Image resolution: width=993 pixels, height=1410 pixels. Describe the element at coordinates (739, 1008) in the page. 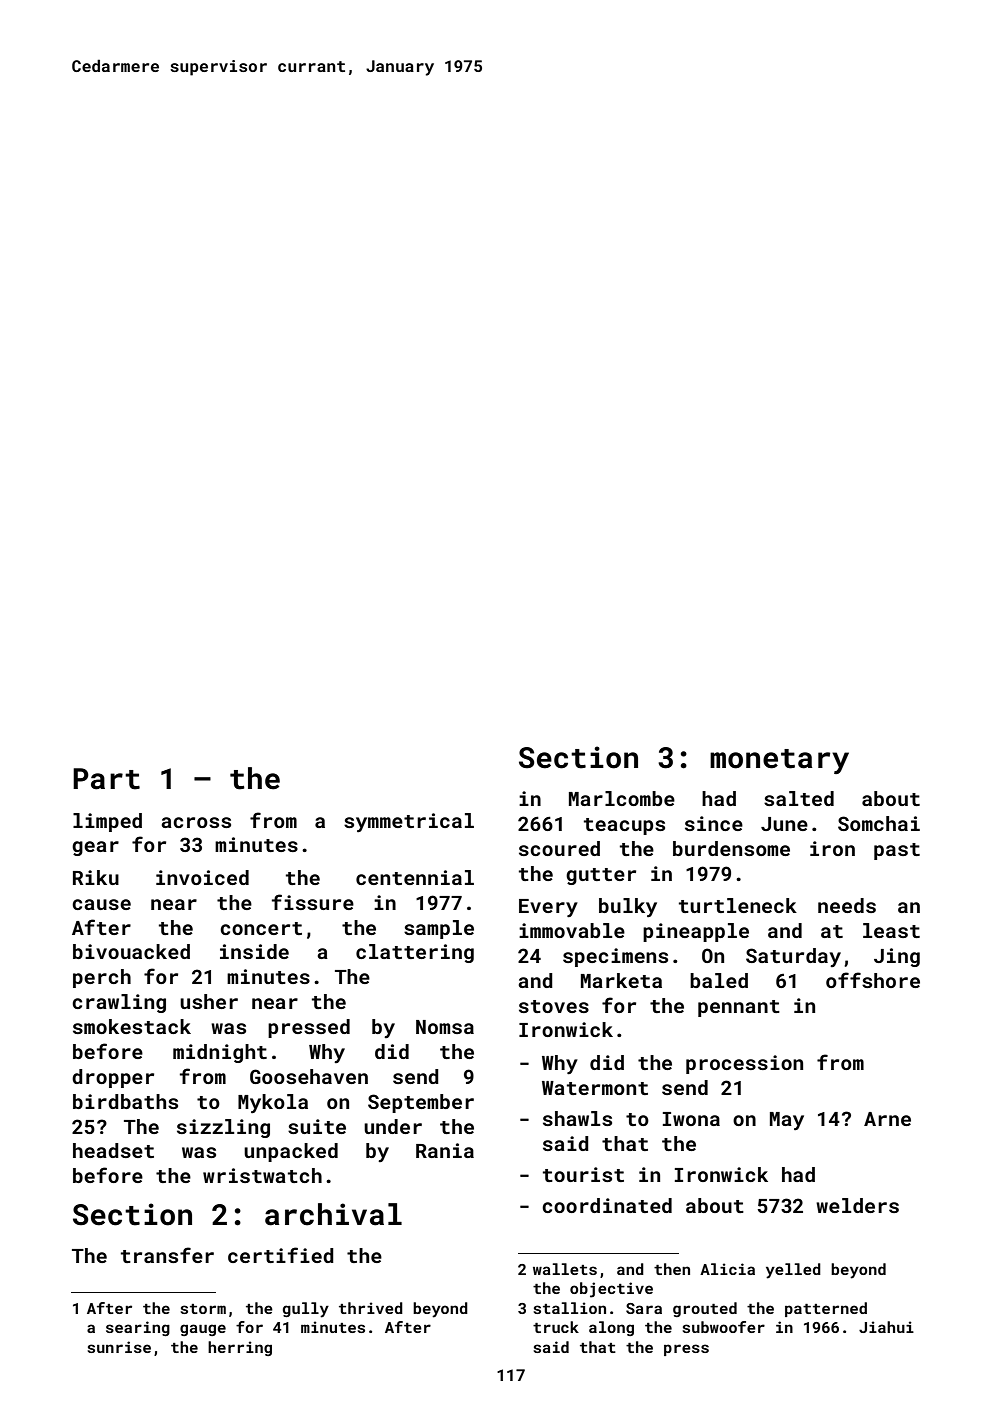

I see `pennant` at that location.
